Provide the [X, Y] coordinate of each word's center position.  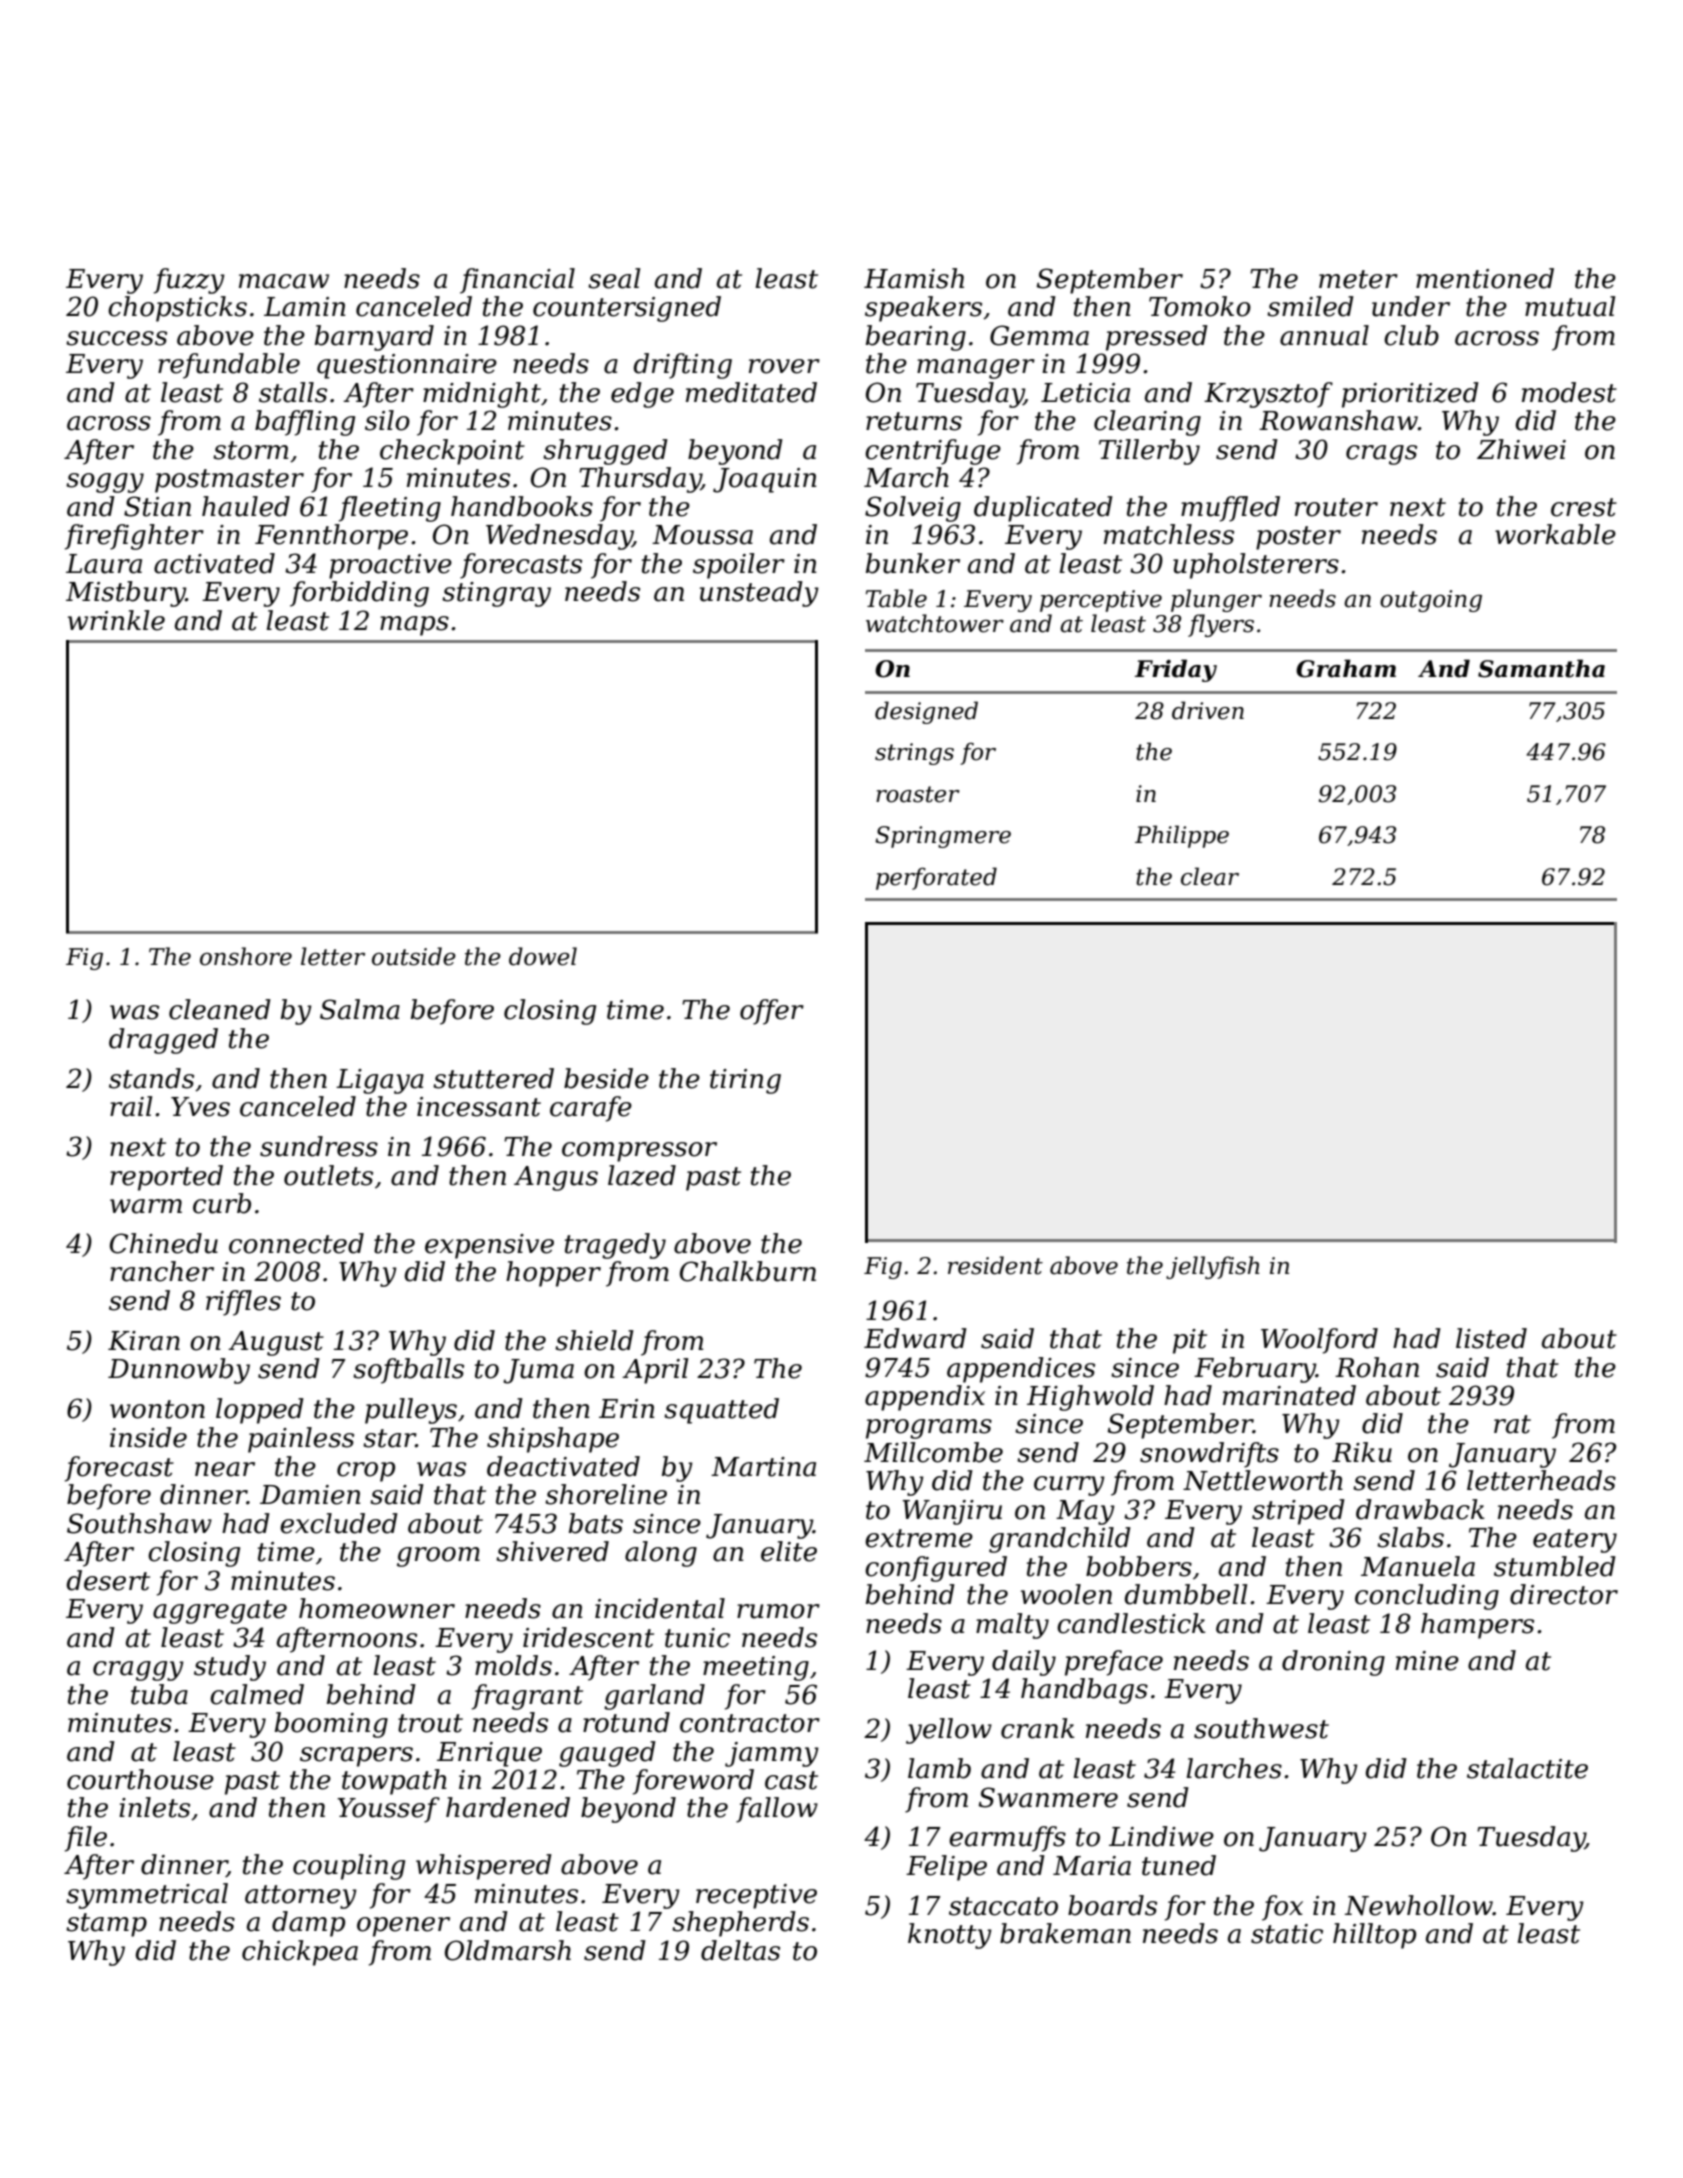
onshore [246, 956]
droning [1333, 1663]
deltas [740, 1950]
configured [936, 1569]
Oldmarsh [508, 1950]
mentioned [1485, 278]
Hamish [914, 278]
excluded [339, 1523]
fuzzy [189, 281]
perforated [936, 878]
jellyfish [1213, 1267]
